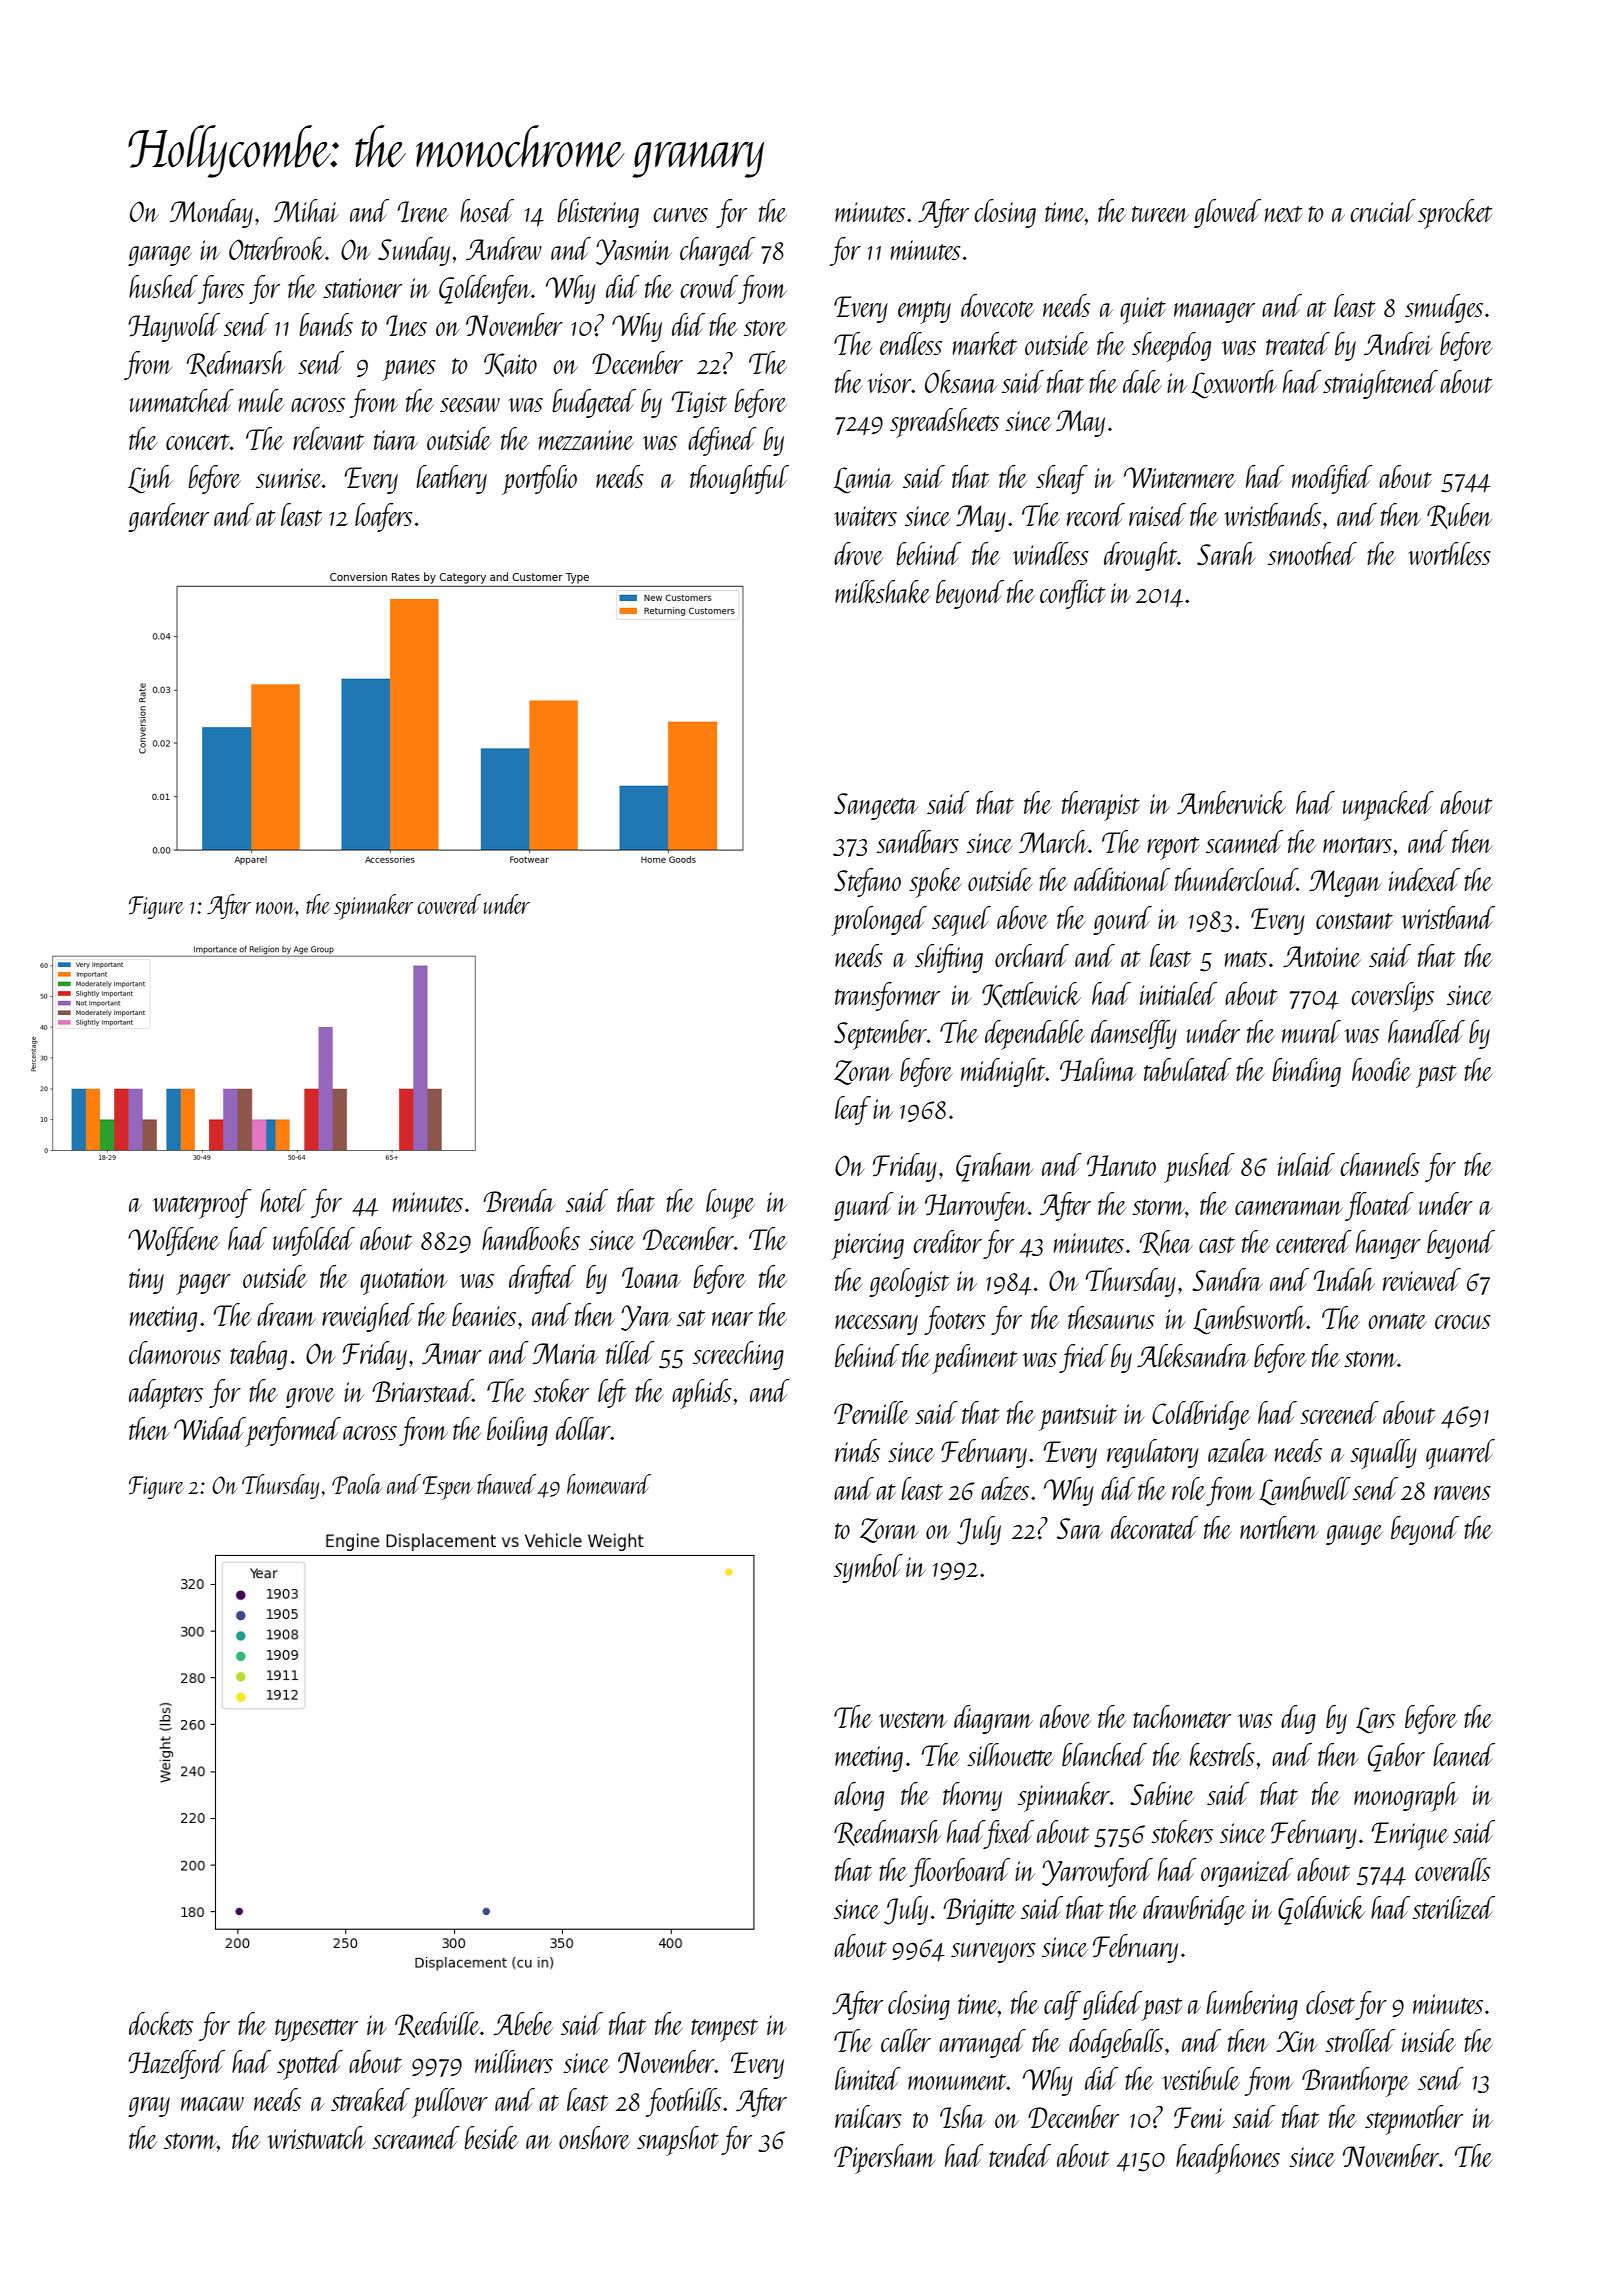  Describe the element at coordinates (448, 1488) in the page. I see `Espen` at that location.
